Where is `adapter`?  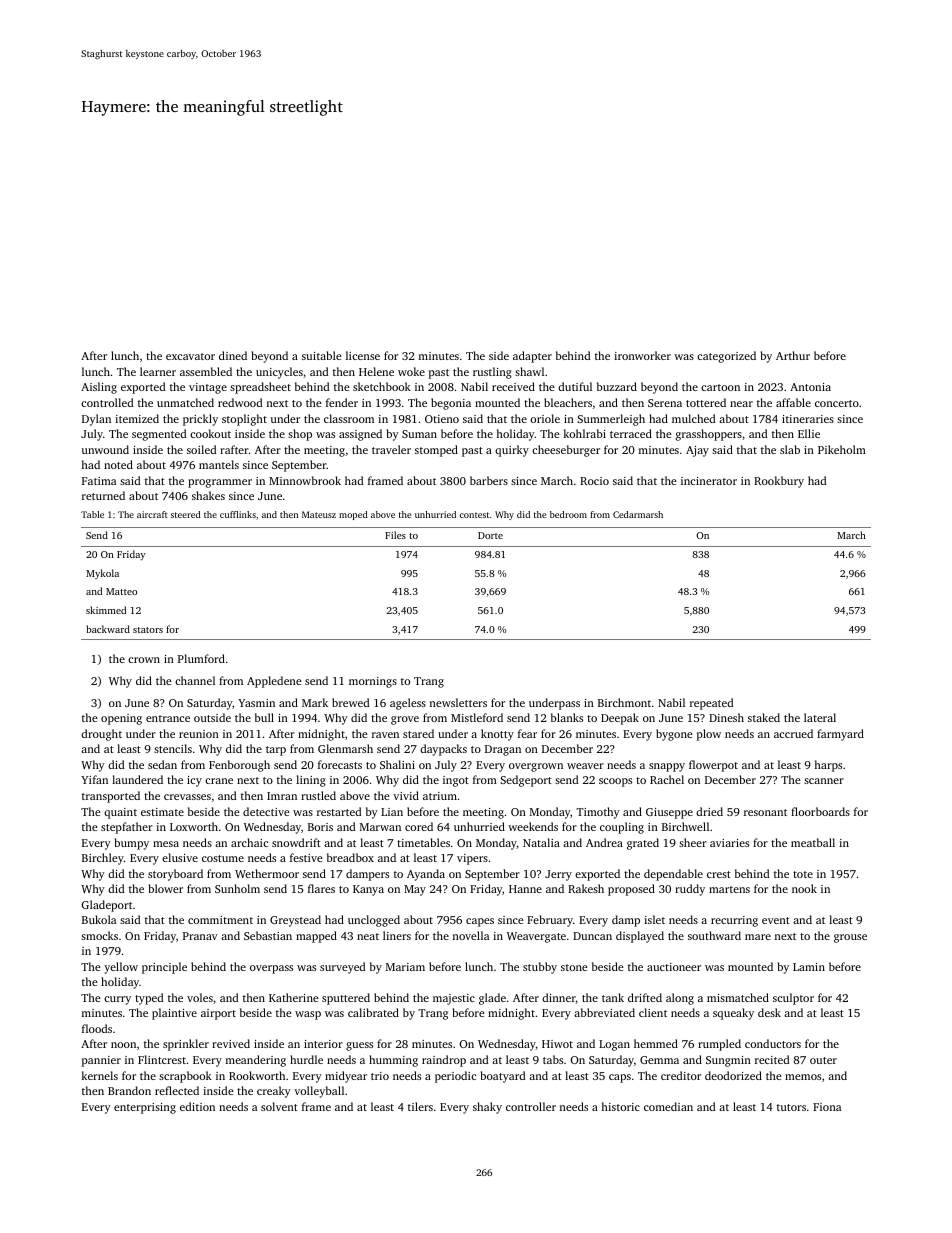 adapter is located at coordinates (532, 357).
